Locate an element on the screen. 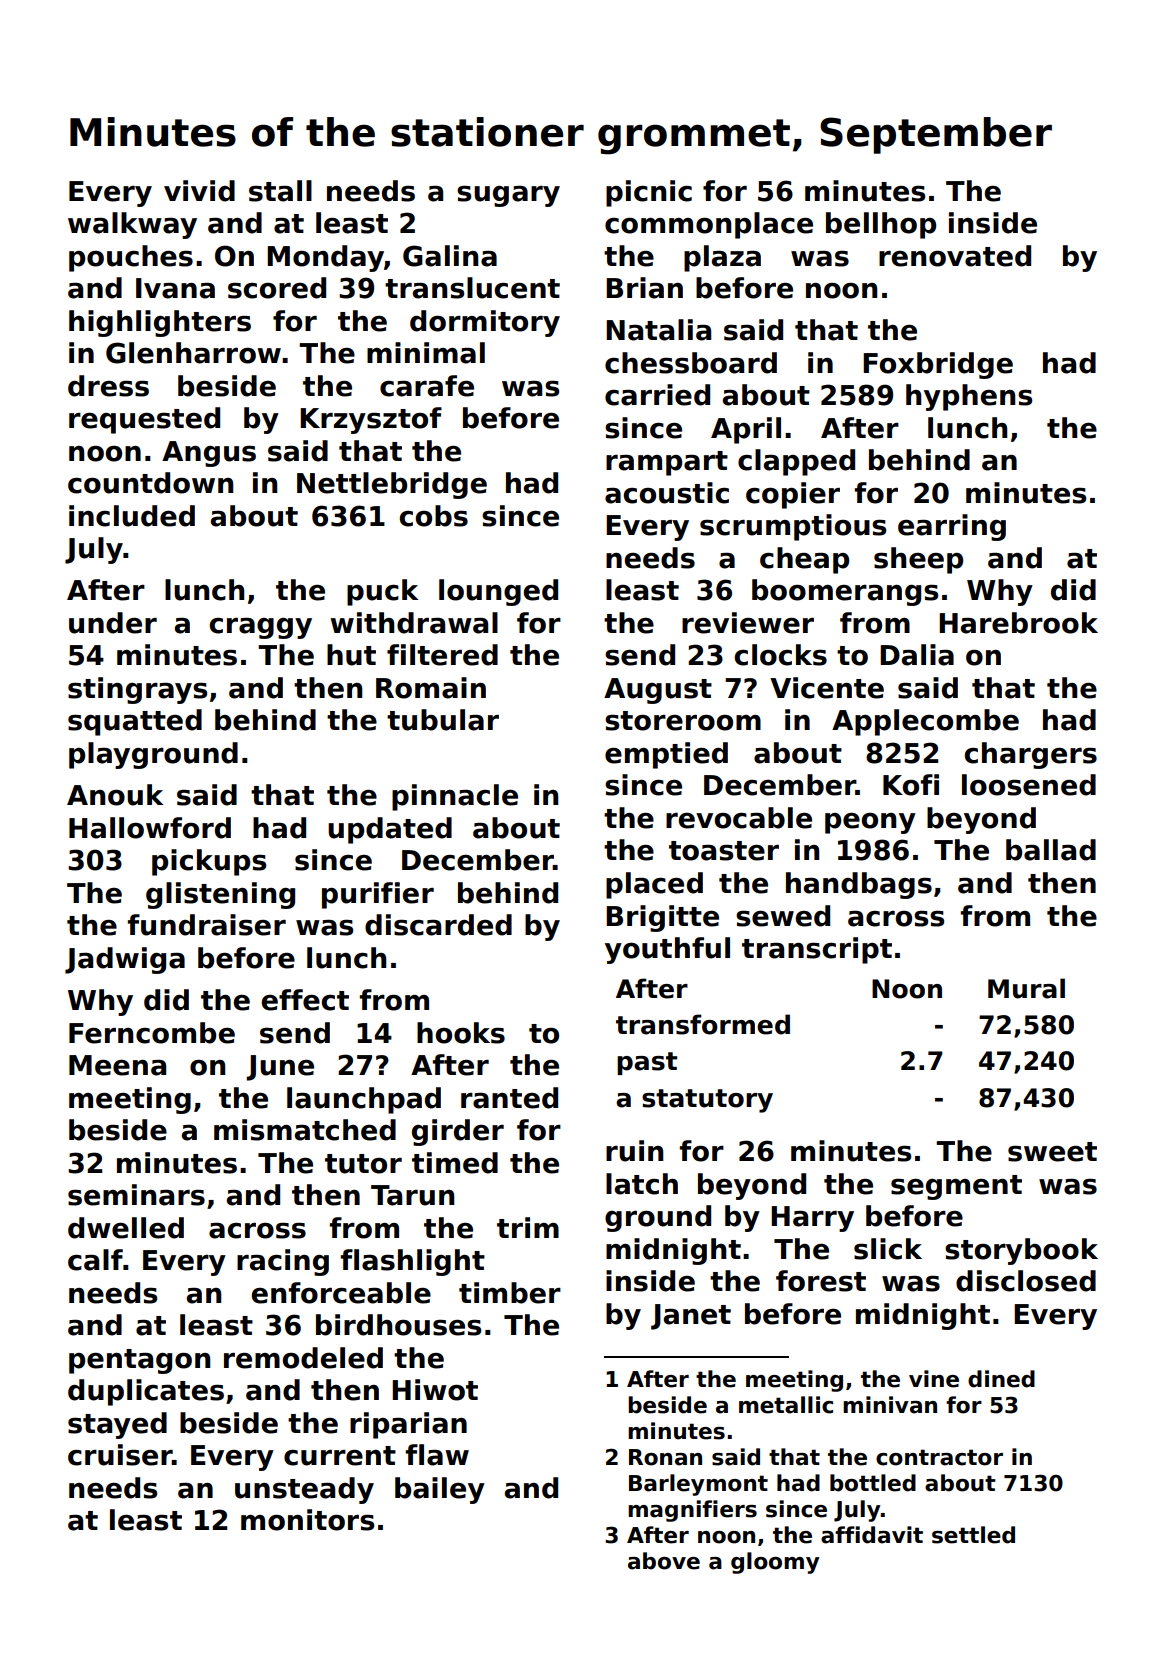 This screenshot has width=1165, height=1654. latch is located at coordinates (642, 1184).
